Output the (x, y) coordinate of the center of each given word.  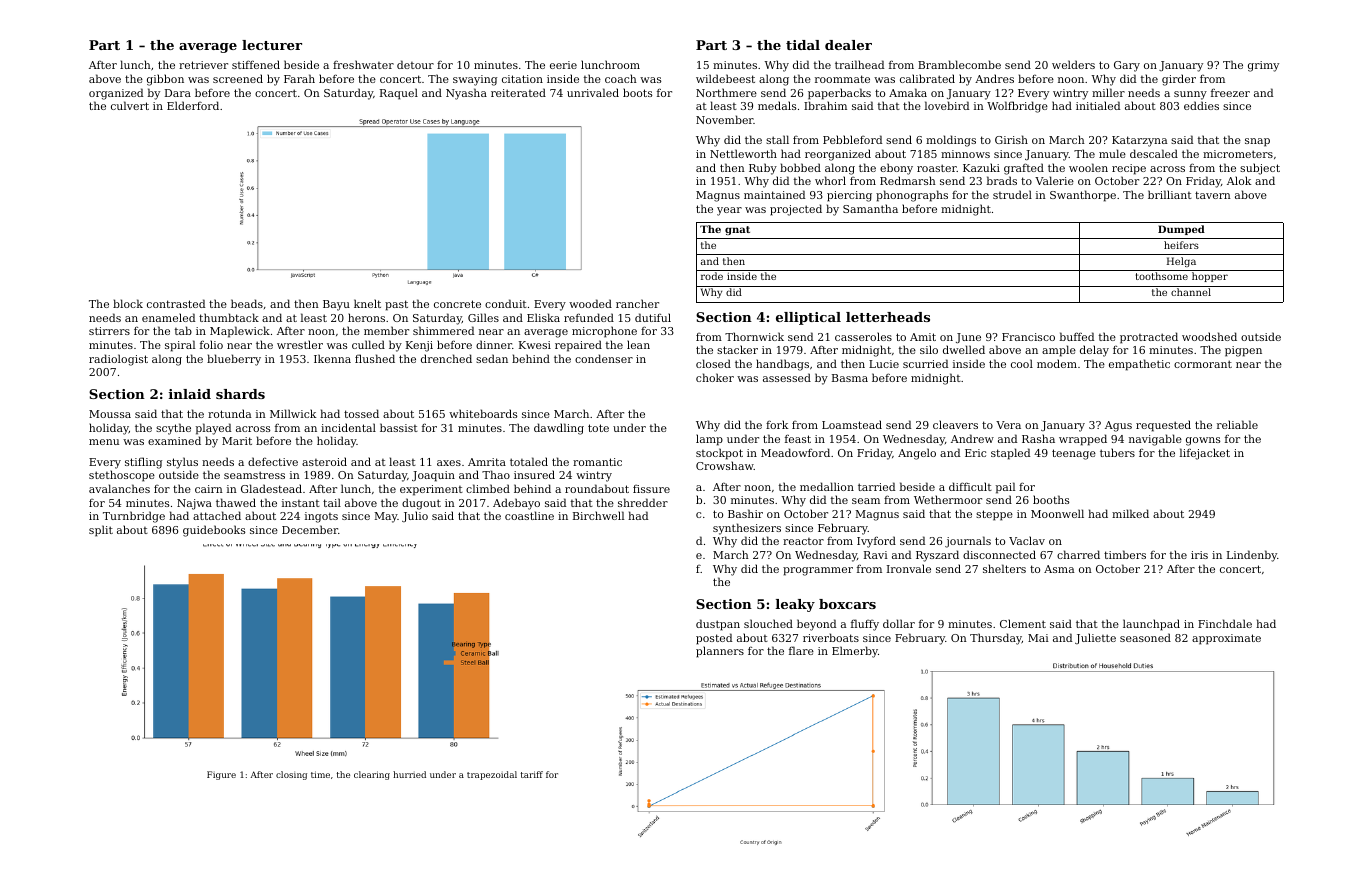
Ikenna (332, 358)
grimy (1263, 66)
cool (1022, 363)
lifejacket (1205, 454)
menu (104, 442)
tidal (803, 45)
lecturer (272, 45)
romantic (597, 462)
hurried (409, 774)
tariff (532, 774)
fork (777, 424)
